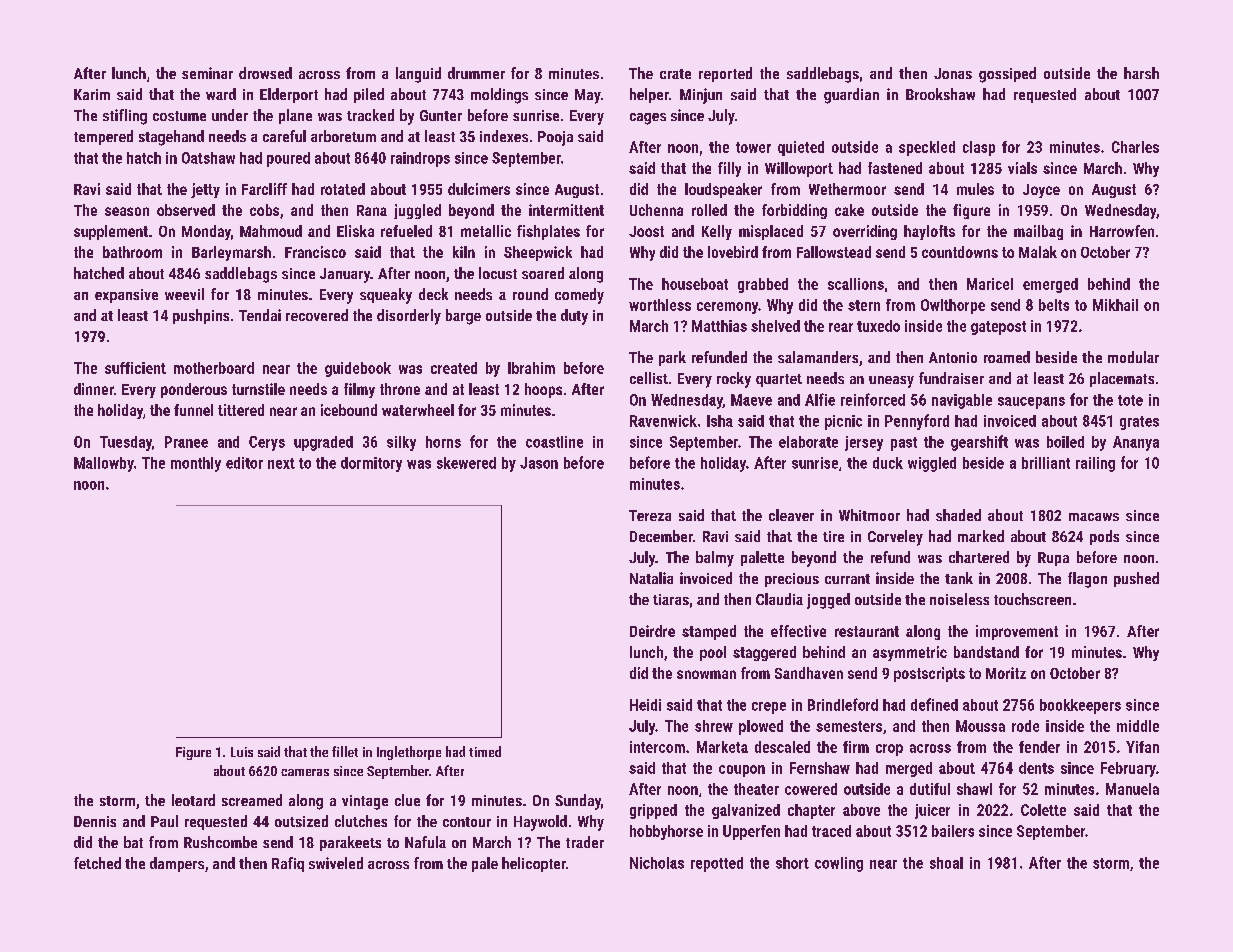 Image resolution: width=1233 pixels, height=952 pixels. I want to click on crate, so click(675, 74).
